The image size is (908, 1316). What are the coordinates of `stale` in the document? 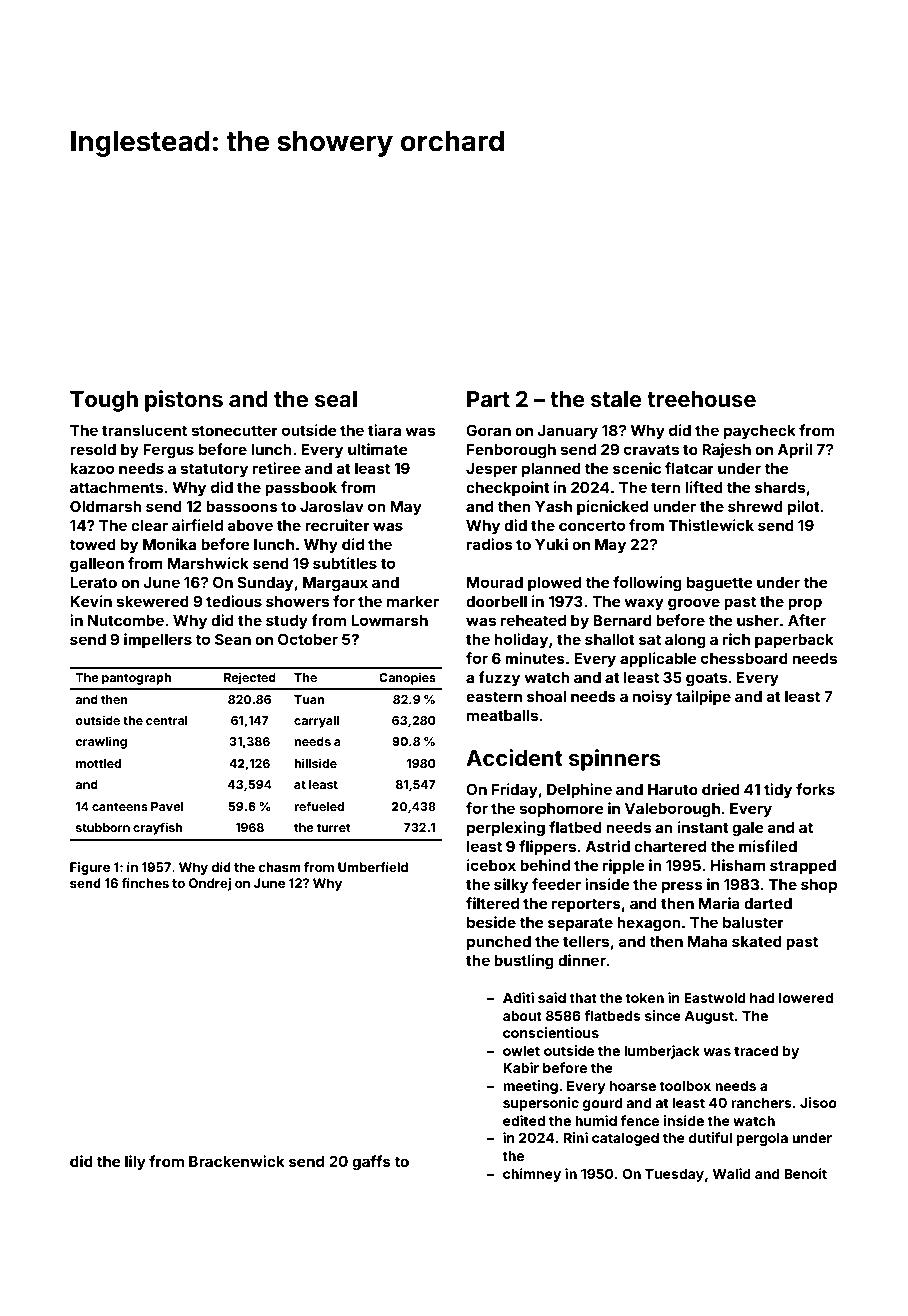 It's located at (616, 399).
